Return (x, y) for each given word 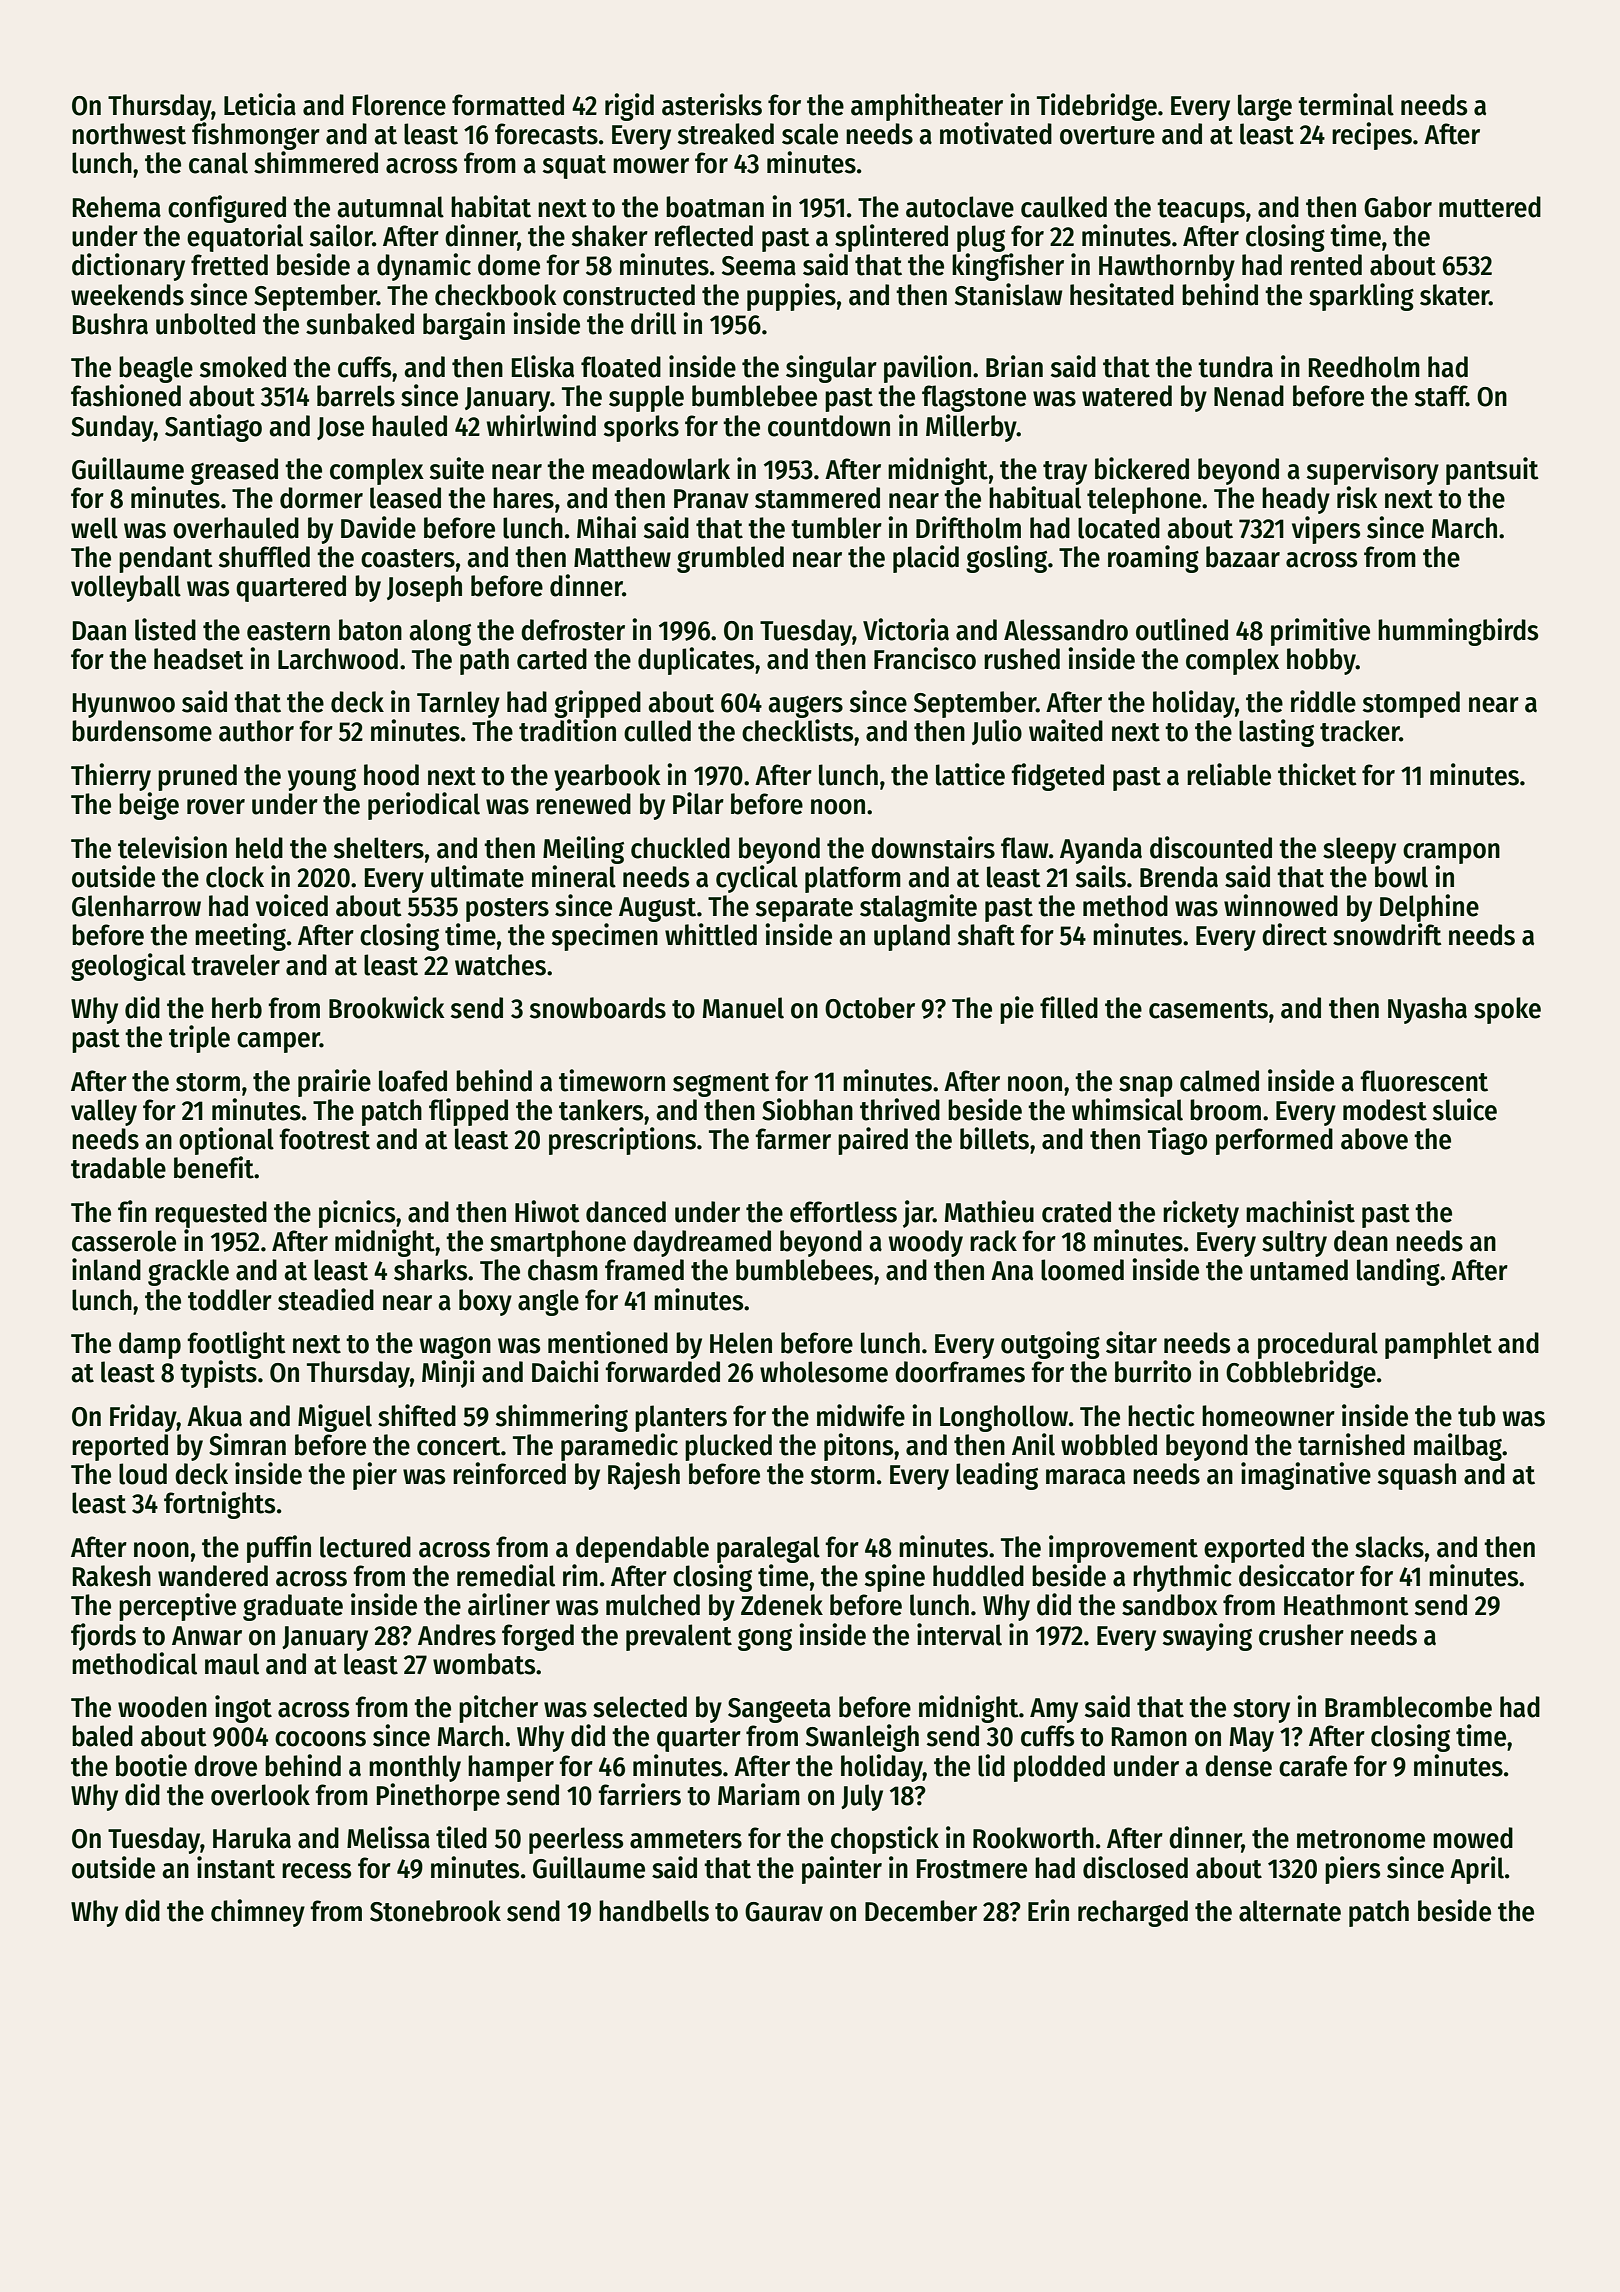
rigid (629, 107)
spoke (1507, 1010)
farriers (639, 1794)
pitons (858, 1447)
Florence (399, 105)
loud (143, 1474)
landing (1398, 1272)
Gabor (1398, 207)
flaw (1024, 848)
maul (232, 1664)
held (259, 848)
